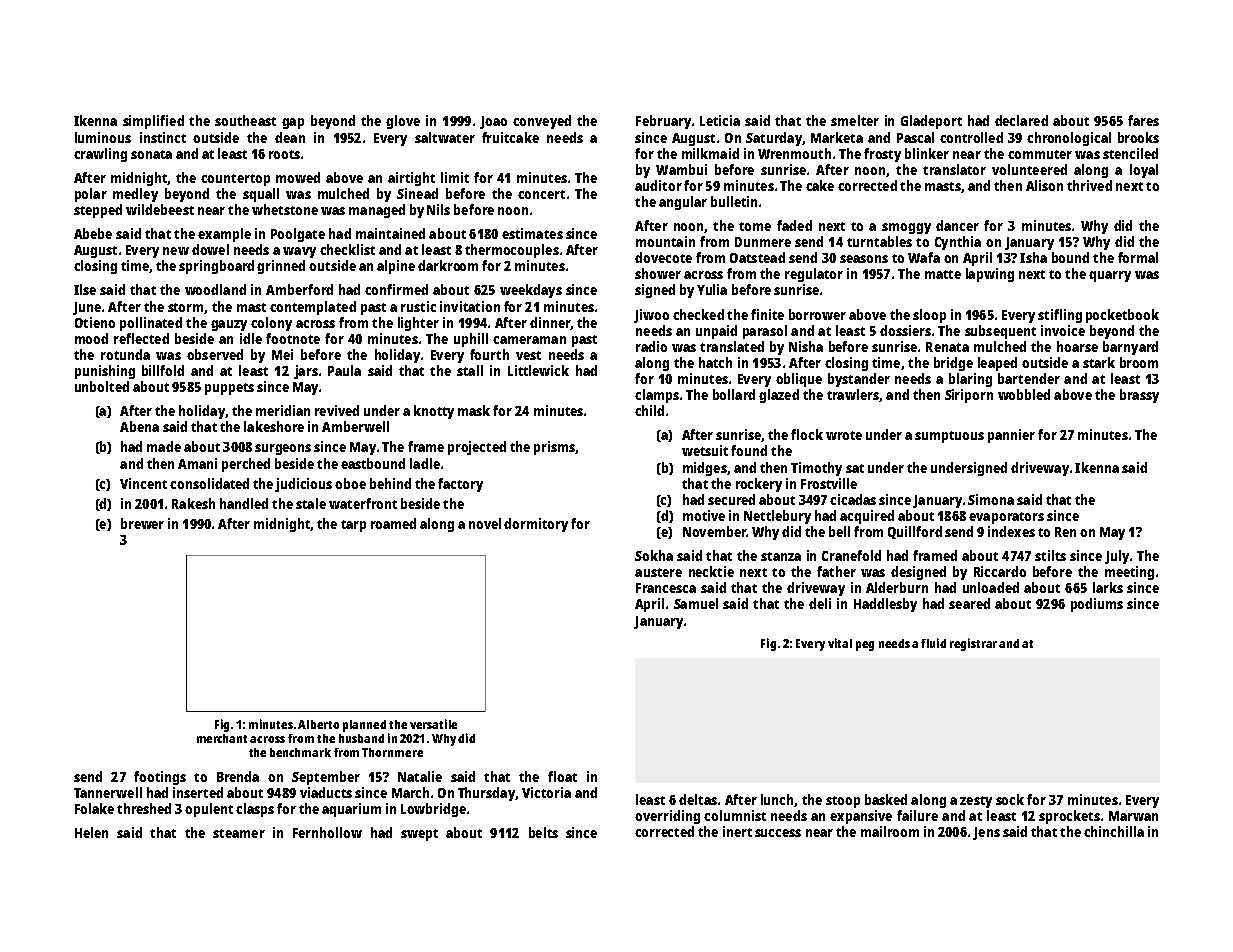 This screenshot has height=952, width=1233. Describe the element at coordinates (667, 817) in the screenshot. I see `overriding` at that location.
